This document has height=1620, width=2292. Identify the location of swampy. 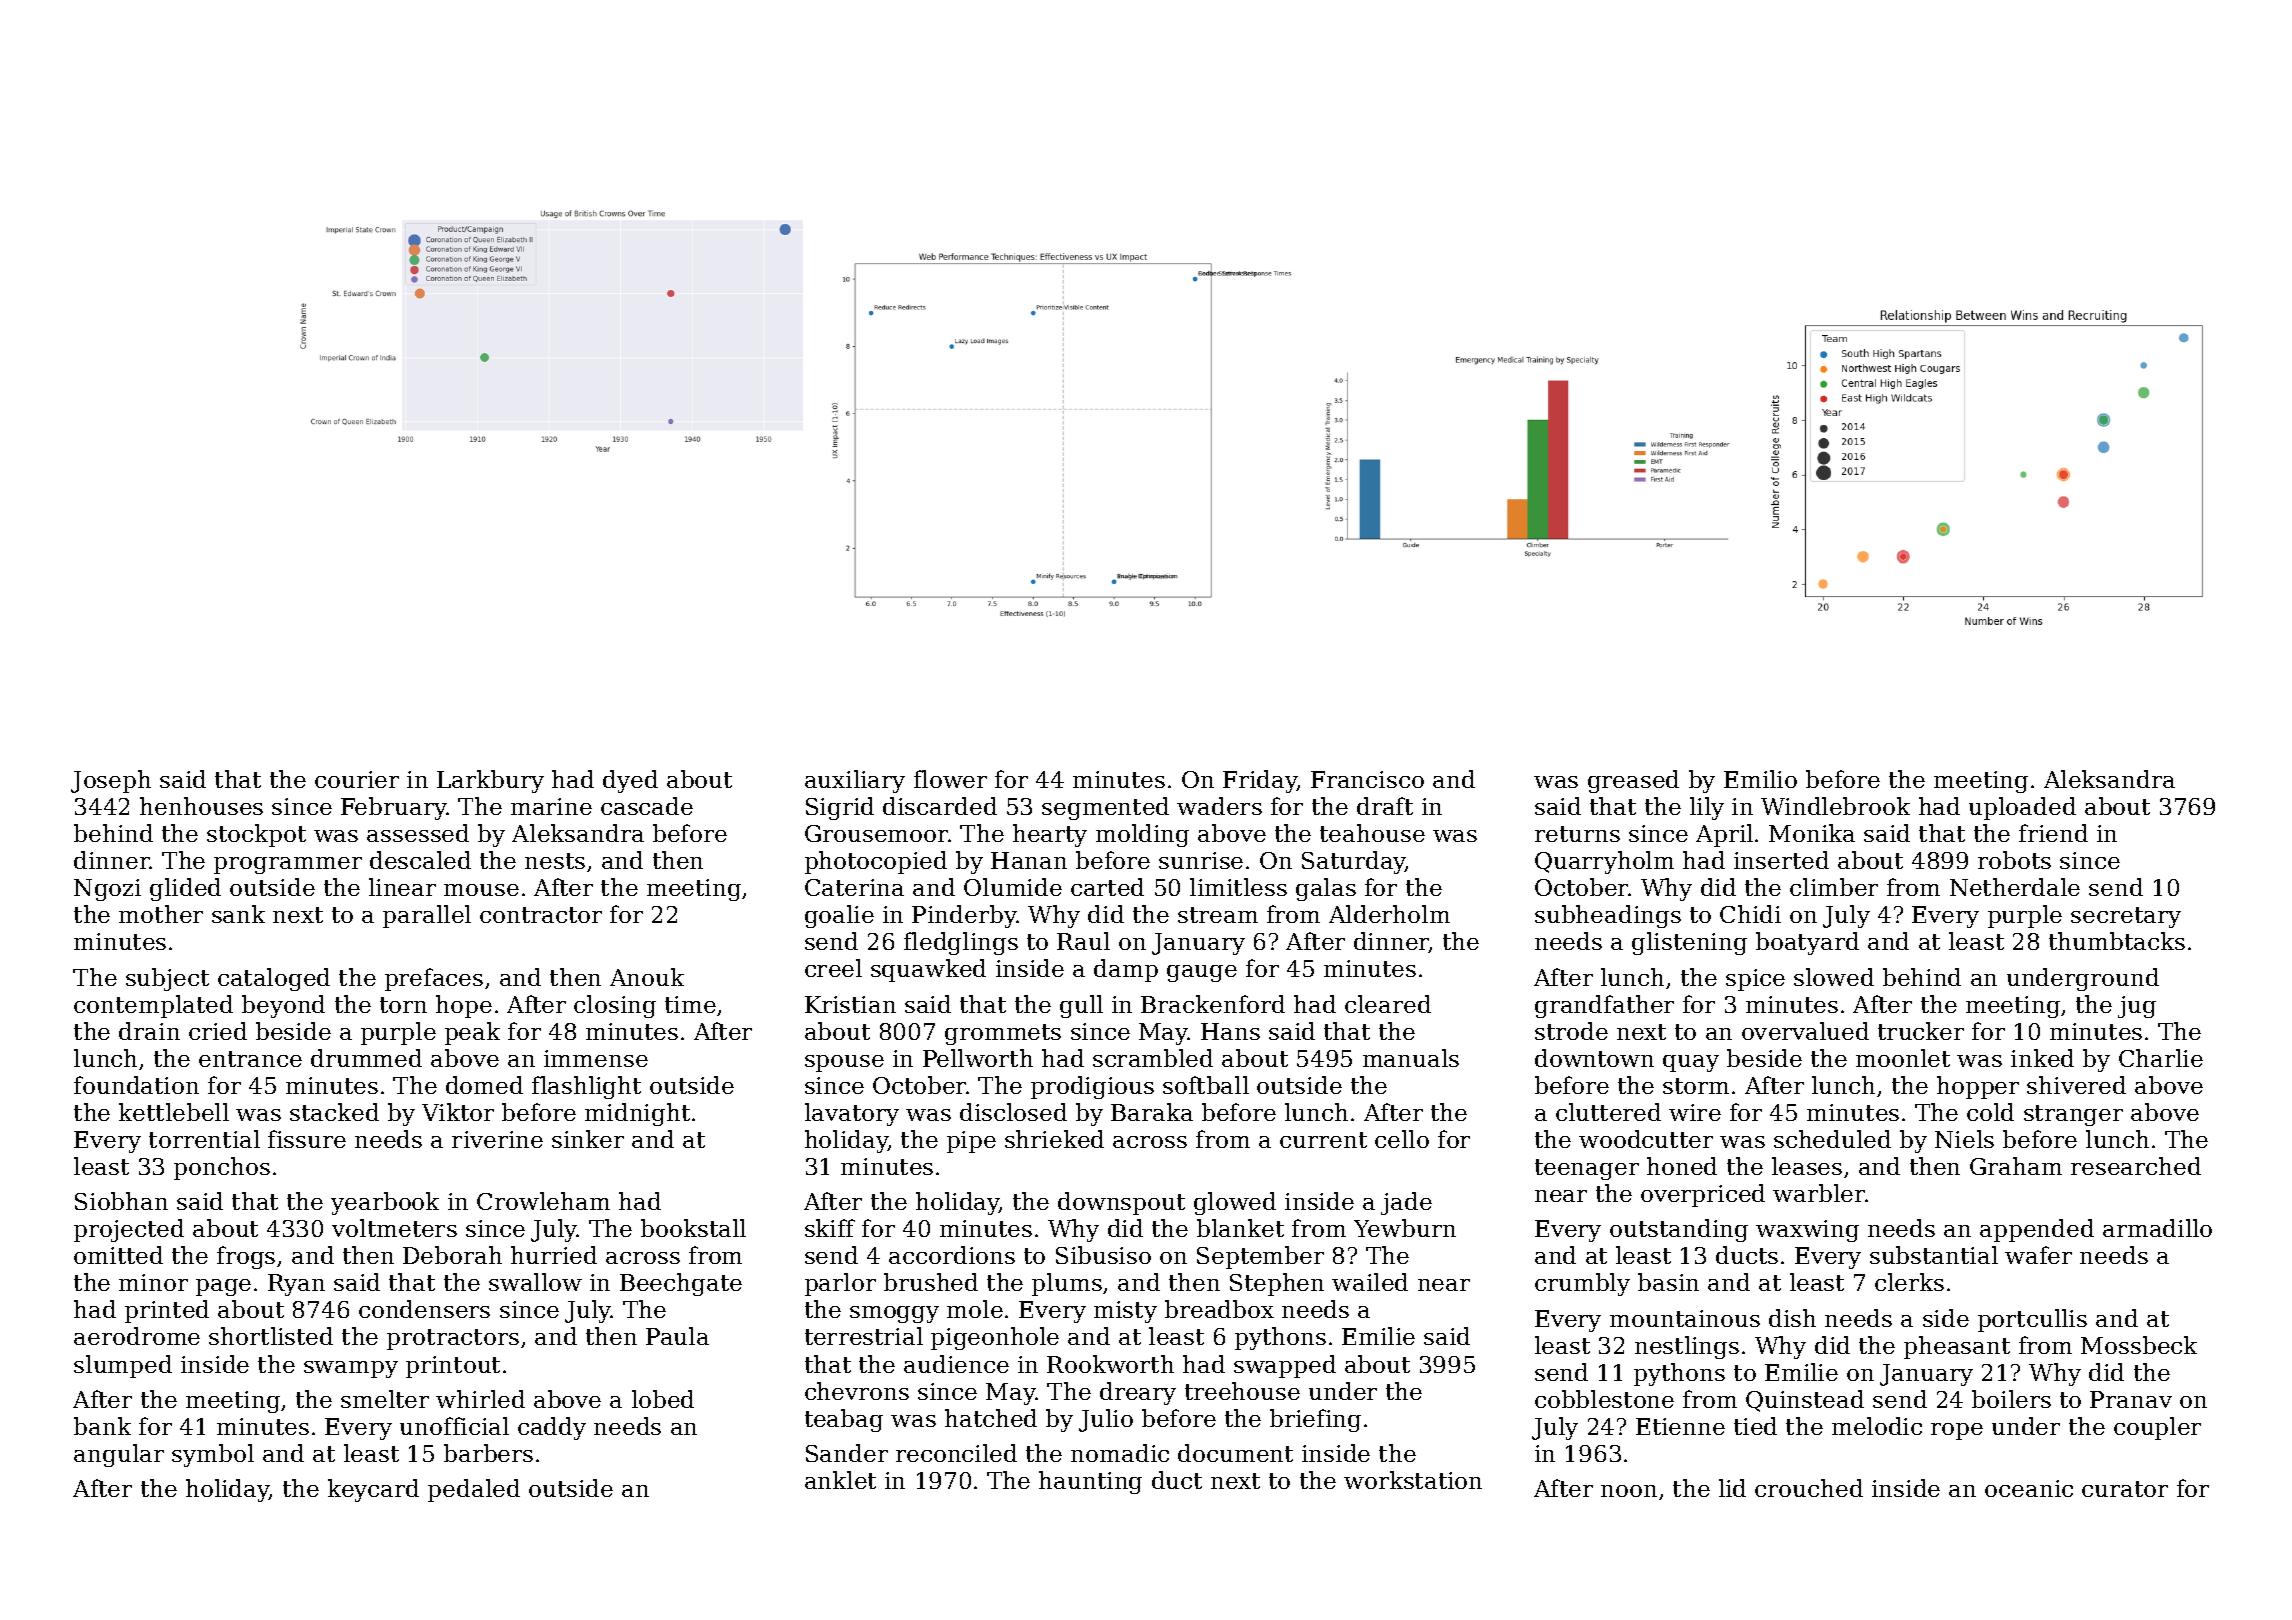
(351, 1369).
